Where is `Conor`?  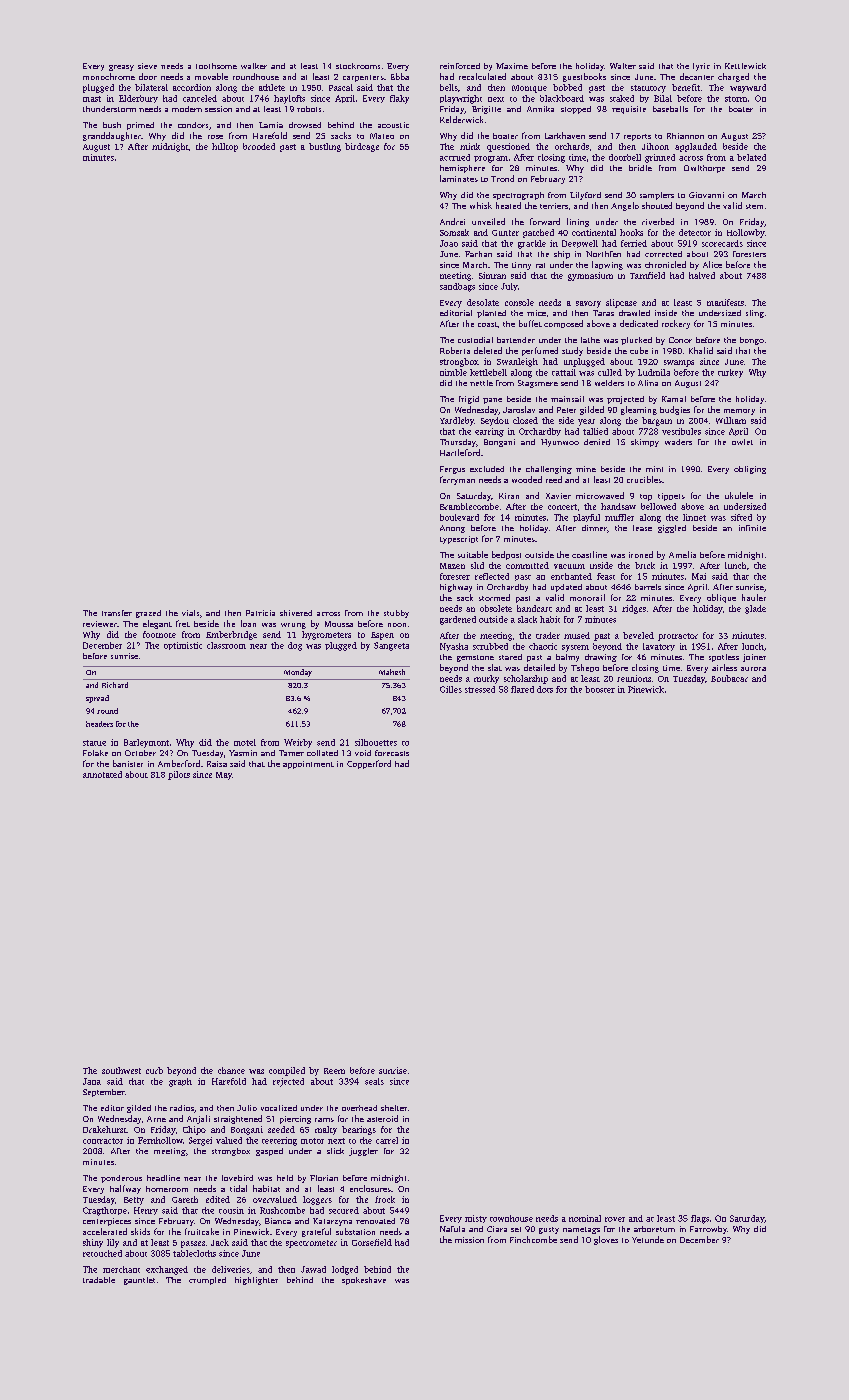 Conor is located at coordinates (680, 340).
